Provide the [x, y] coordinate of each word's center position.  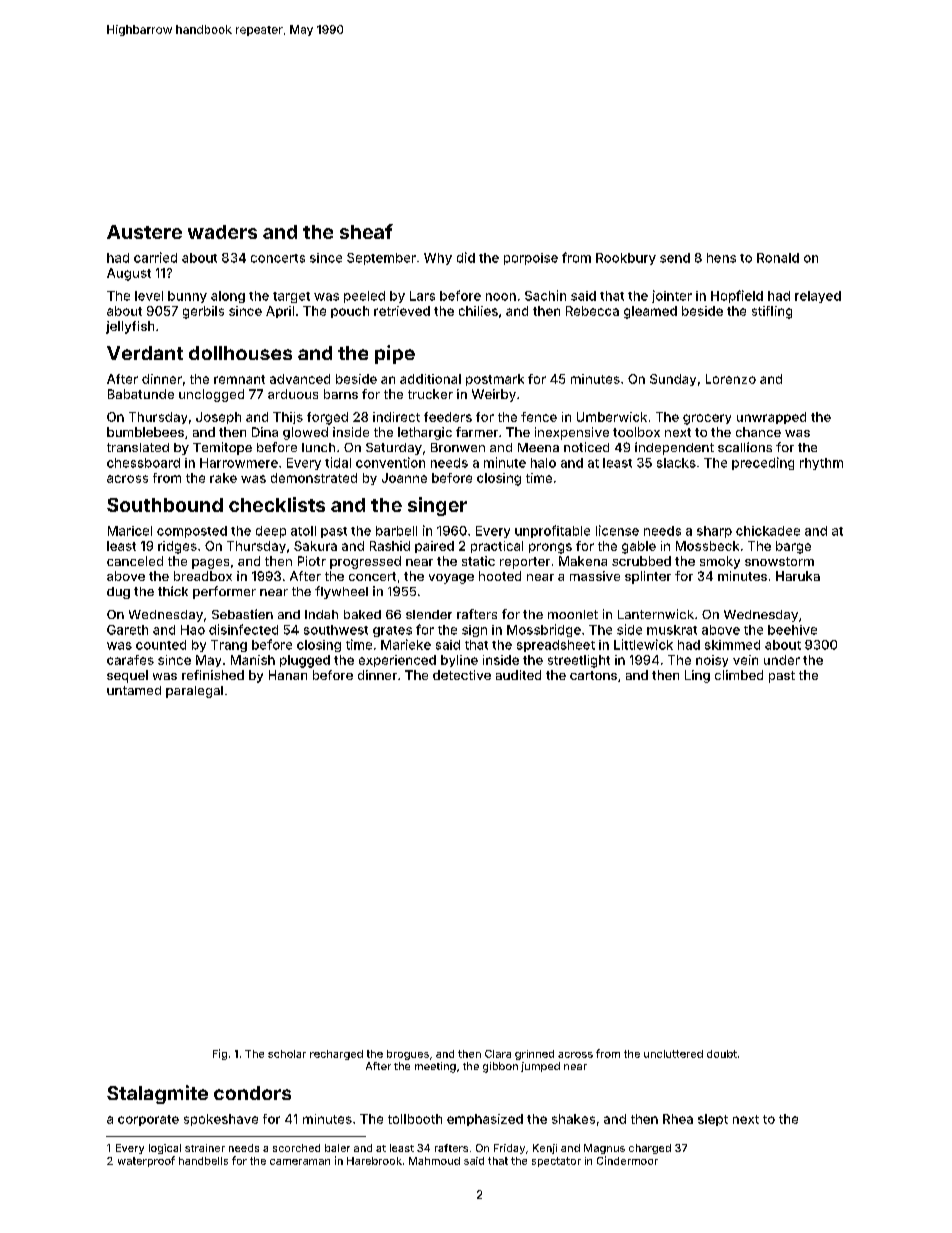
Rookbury [626, 259]
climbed [739, 675]
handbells [203, 1161]
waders [222, 232]
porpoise [531, 259]
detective [462, 675]
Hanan [288, 675]
